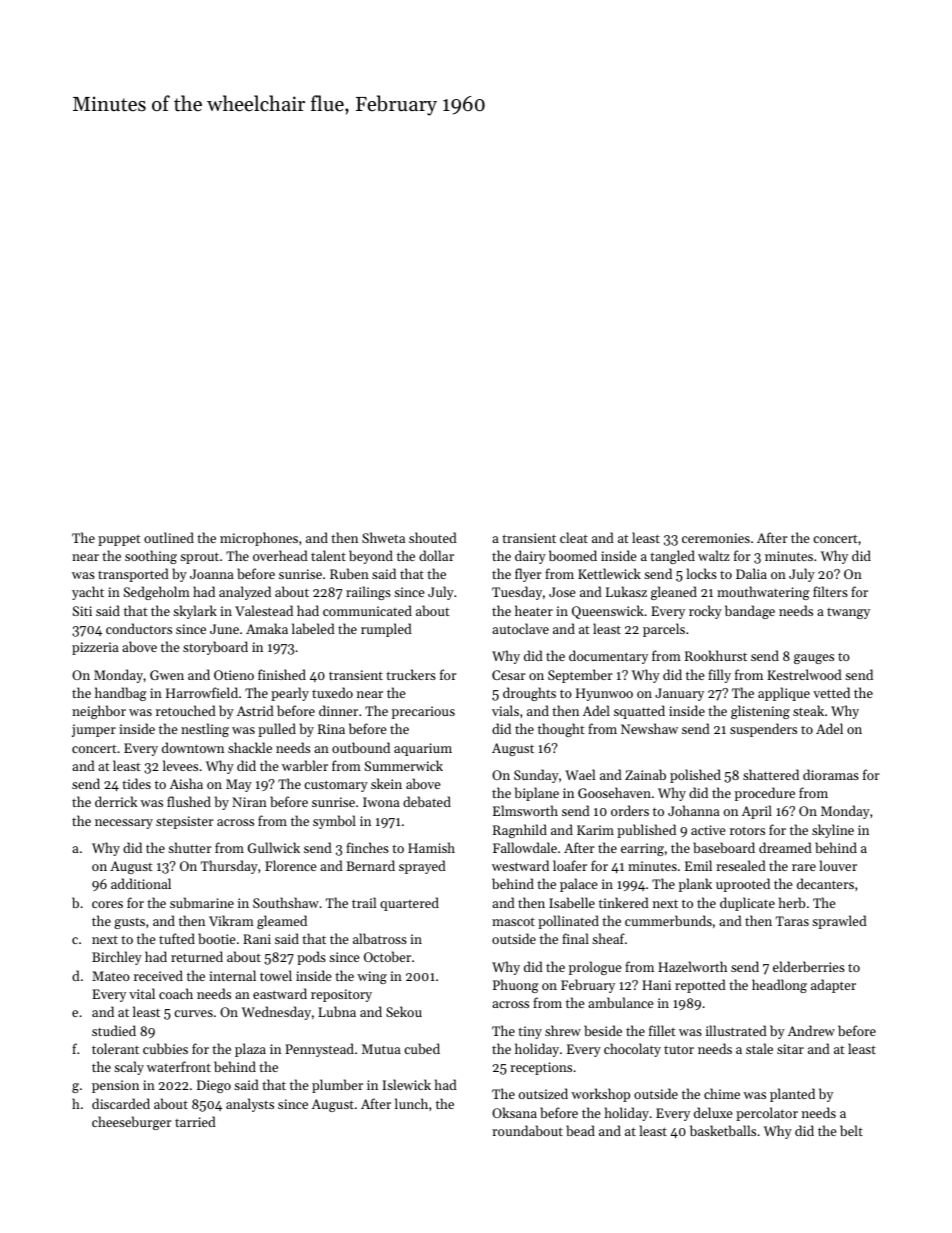 The image size is (952, 1233). I want to click on truckers, so click(411, 674).
